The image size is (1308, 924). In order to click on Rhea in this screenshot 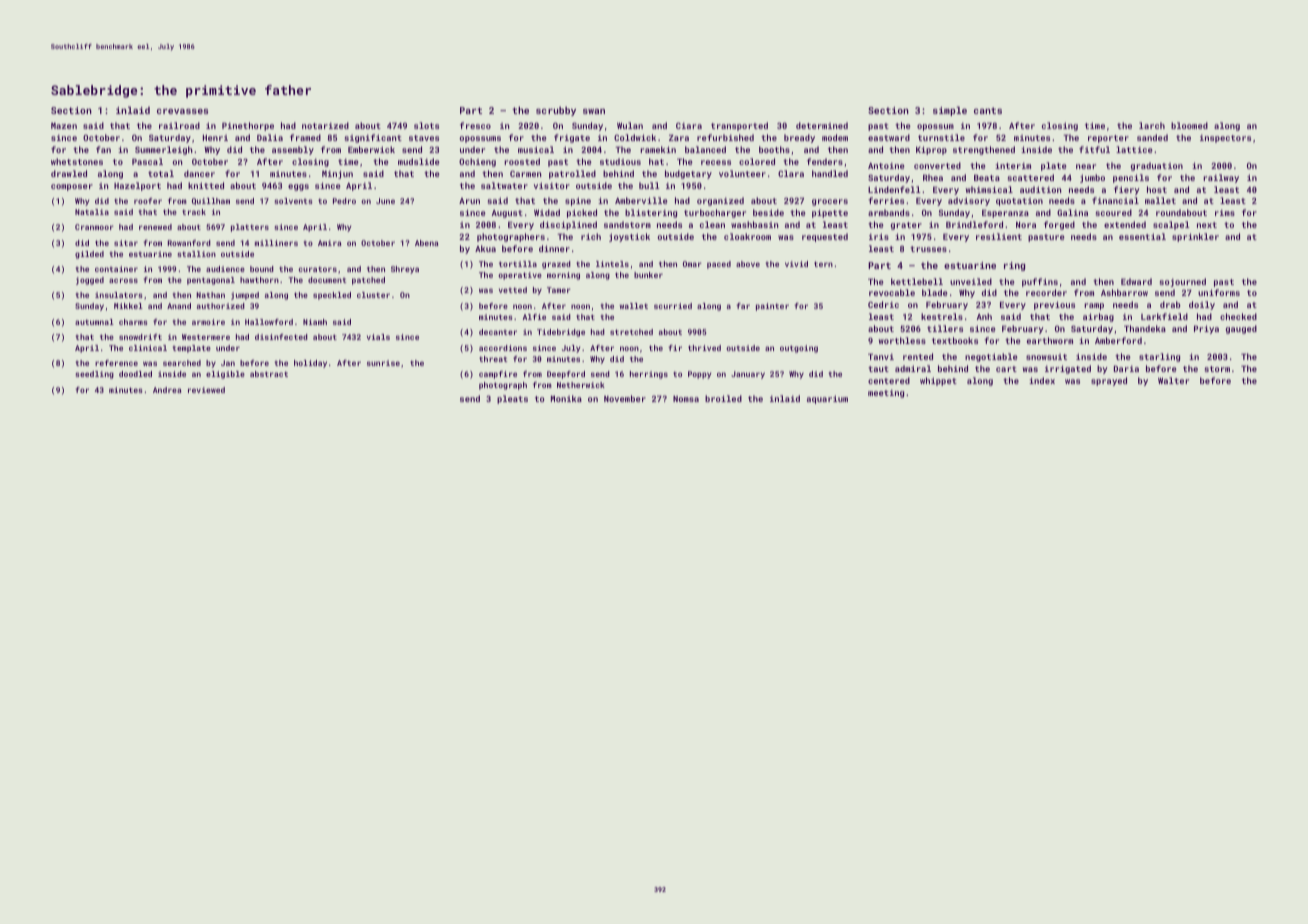, I will do `click(933, 177)`.
